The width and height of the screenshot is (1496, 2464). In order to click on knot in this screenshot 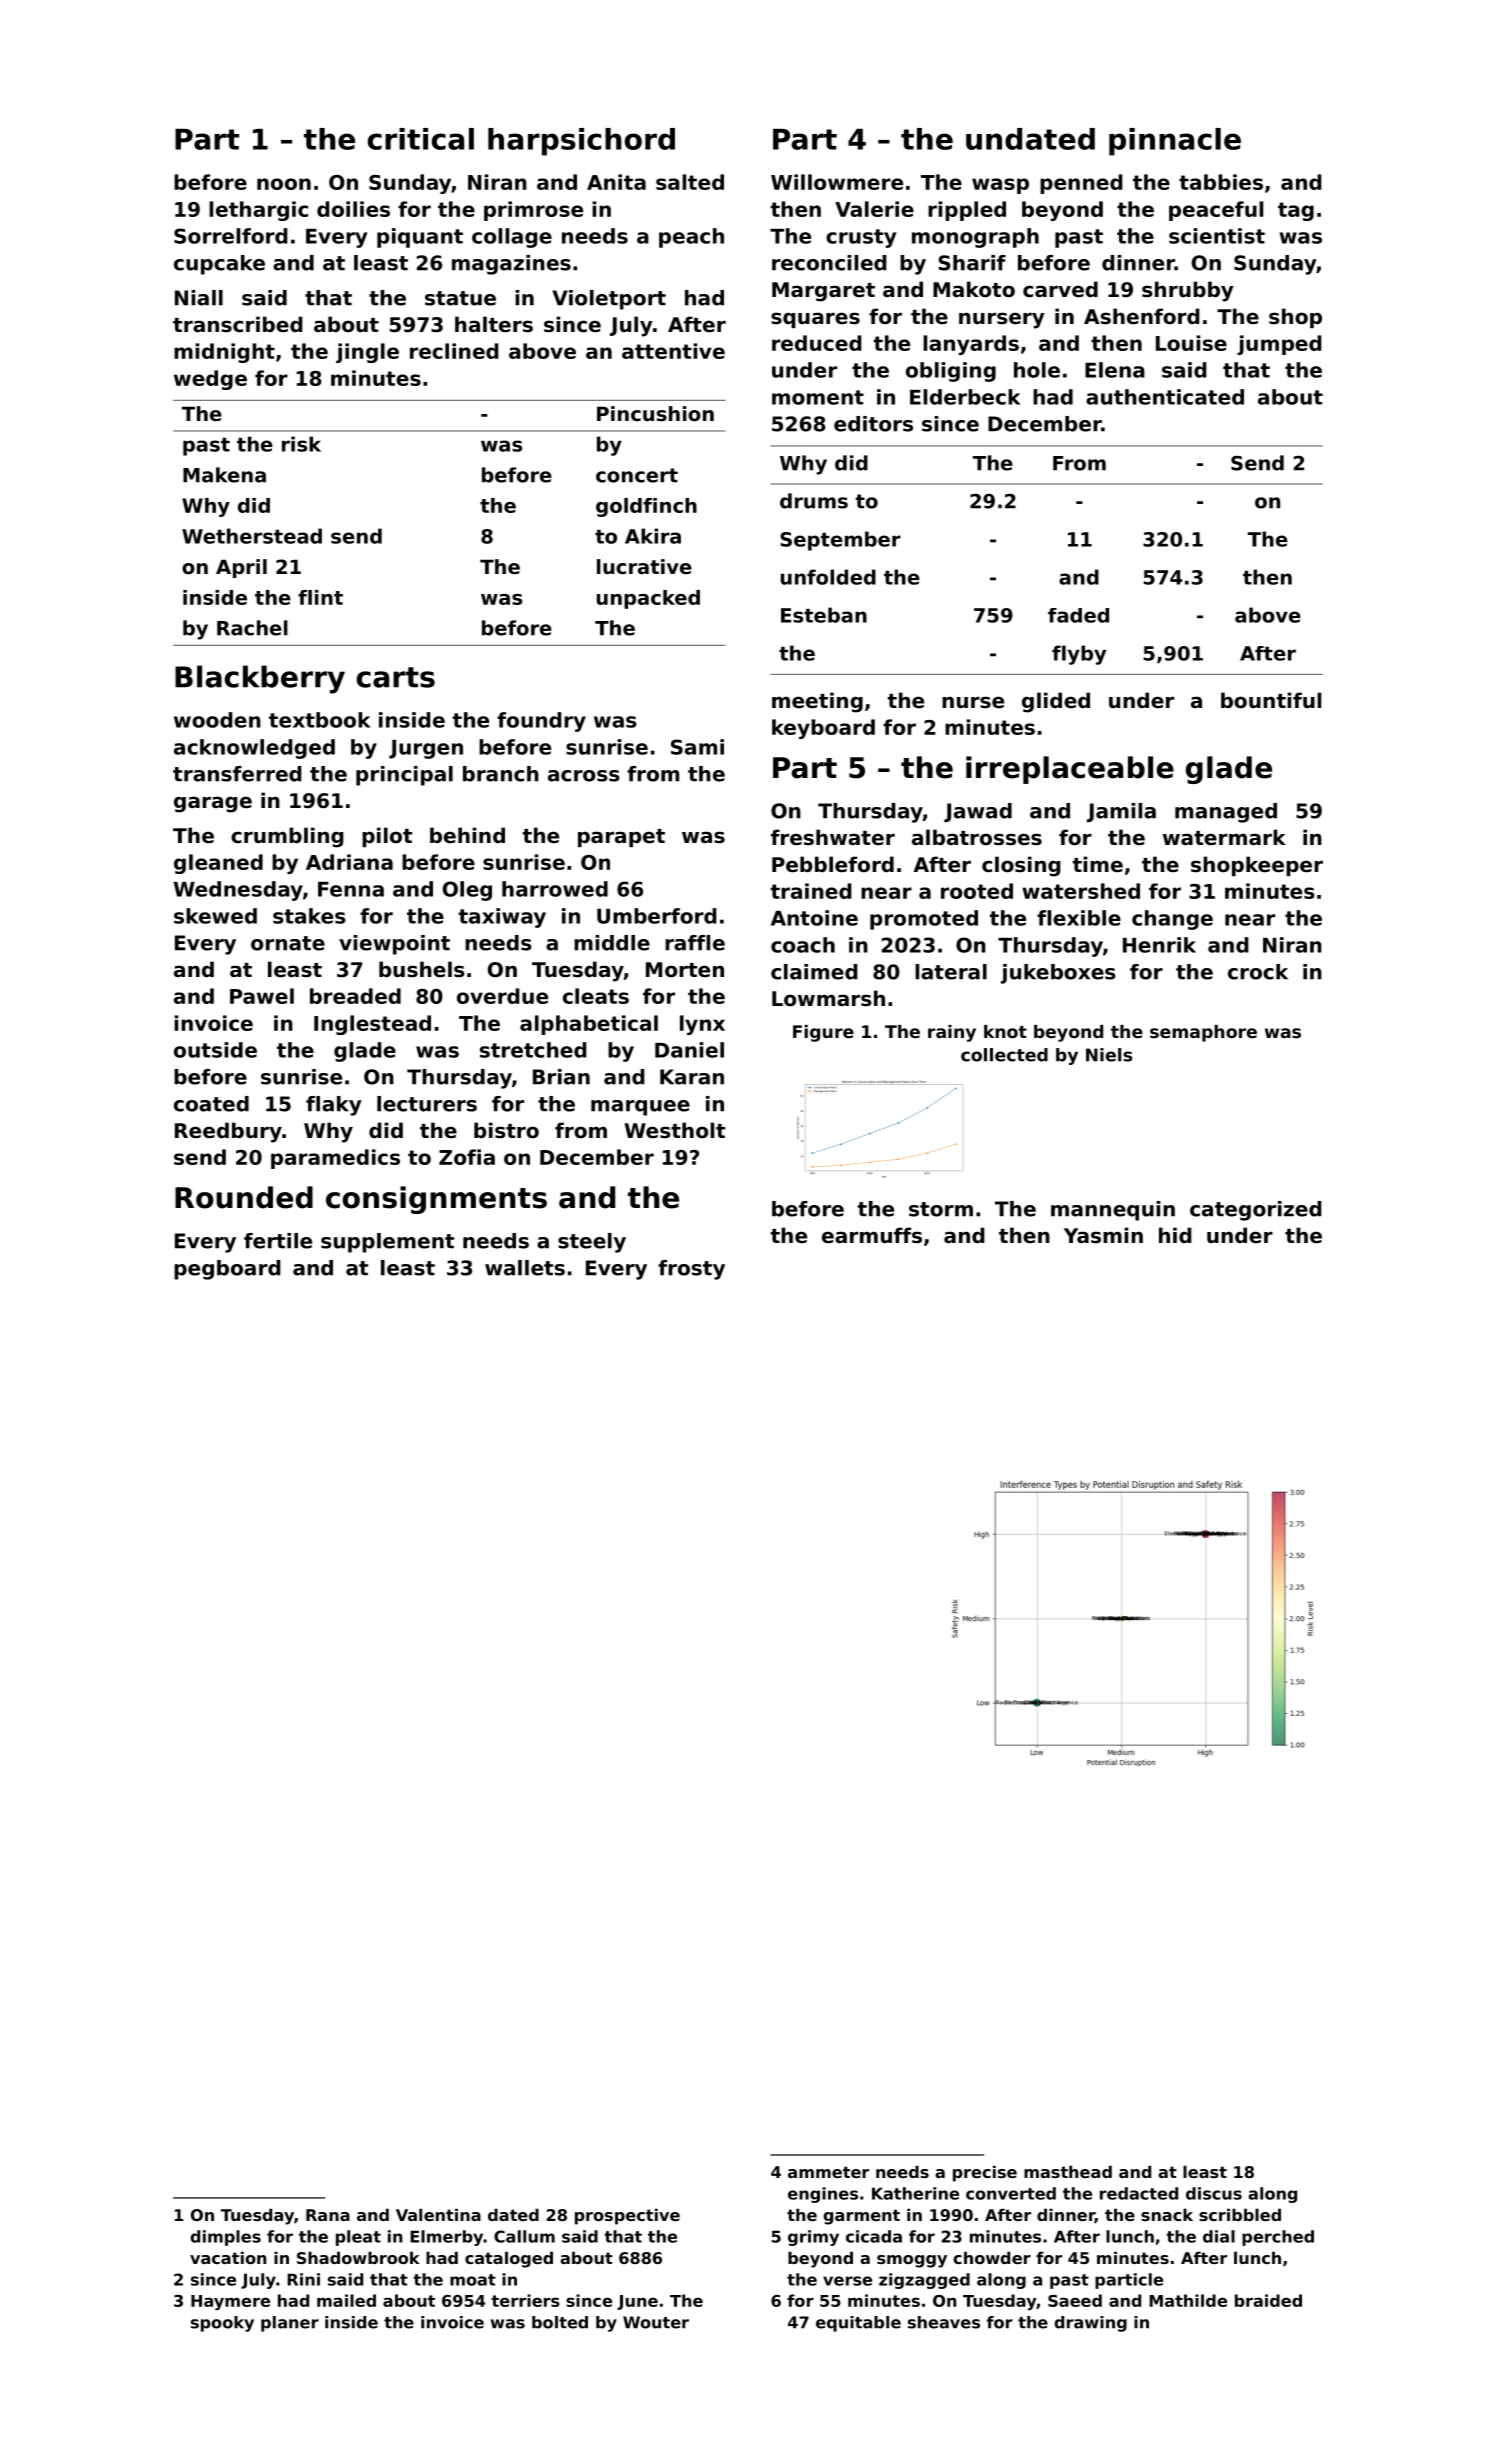, I will do `click(1005, 1031)`.
